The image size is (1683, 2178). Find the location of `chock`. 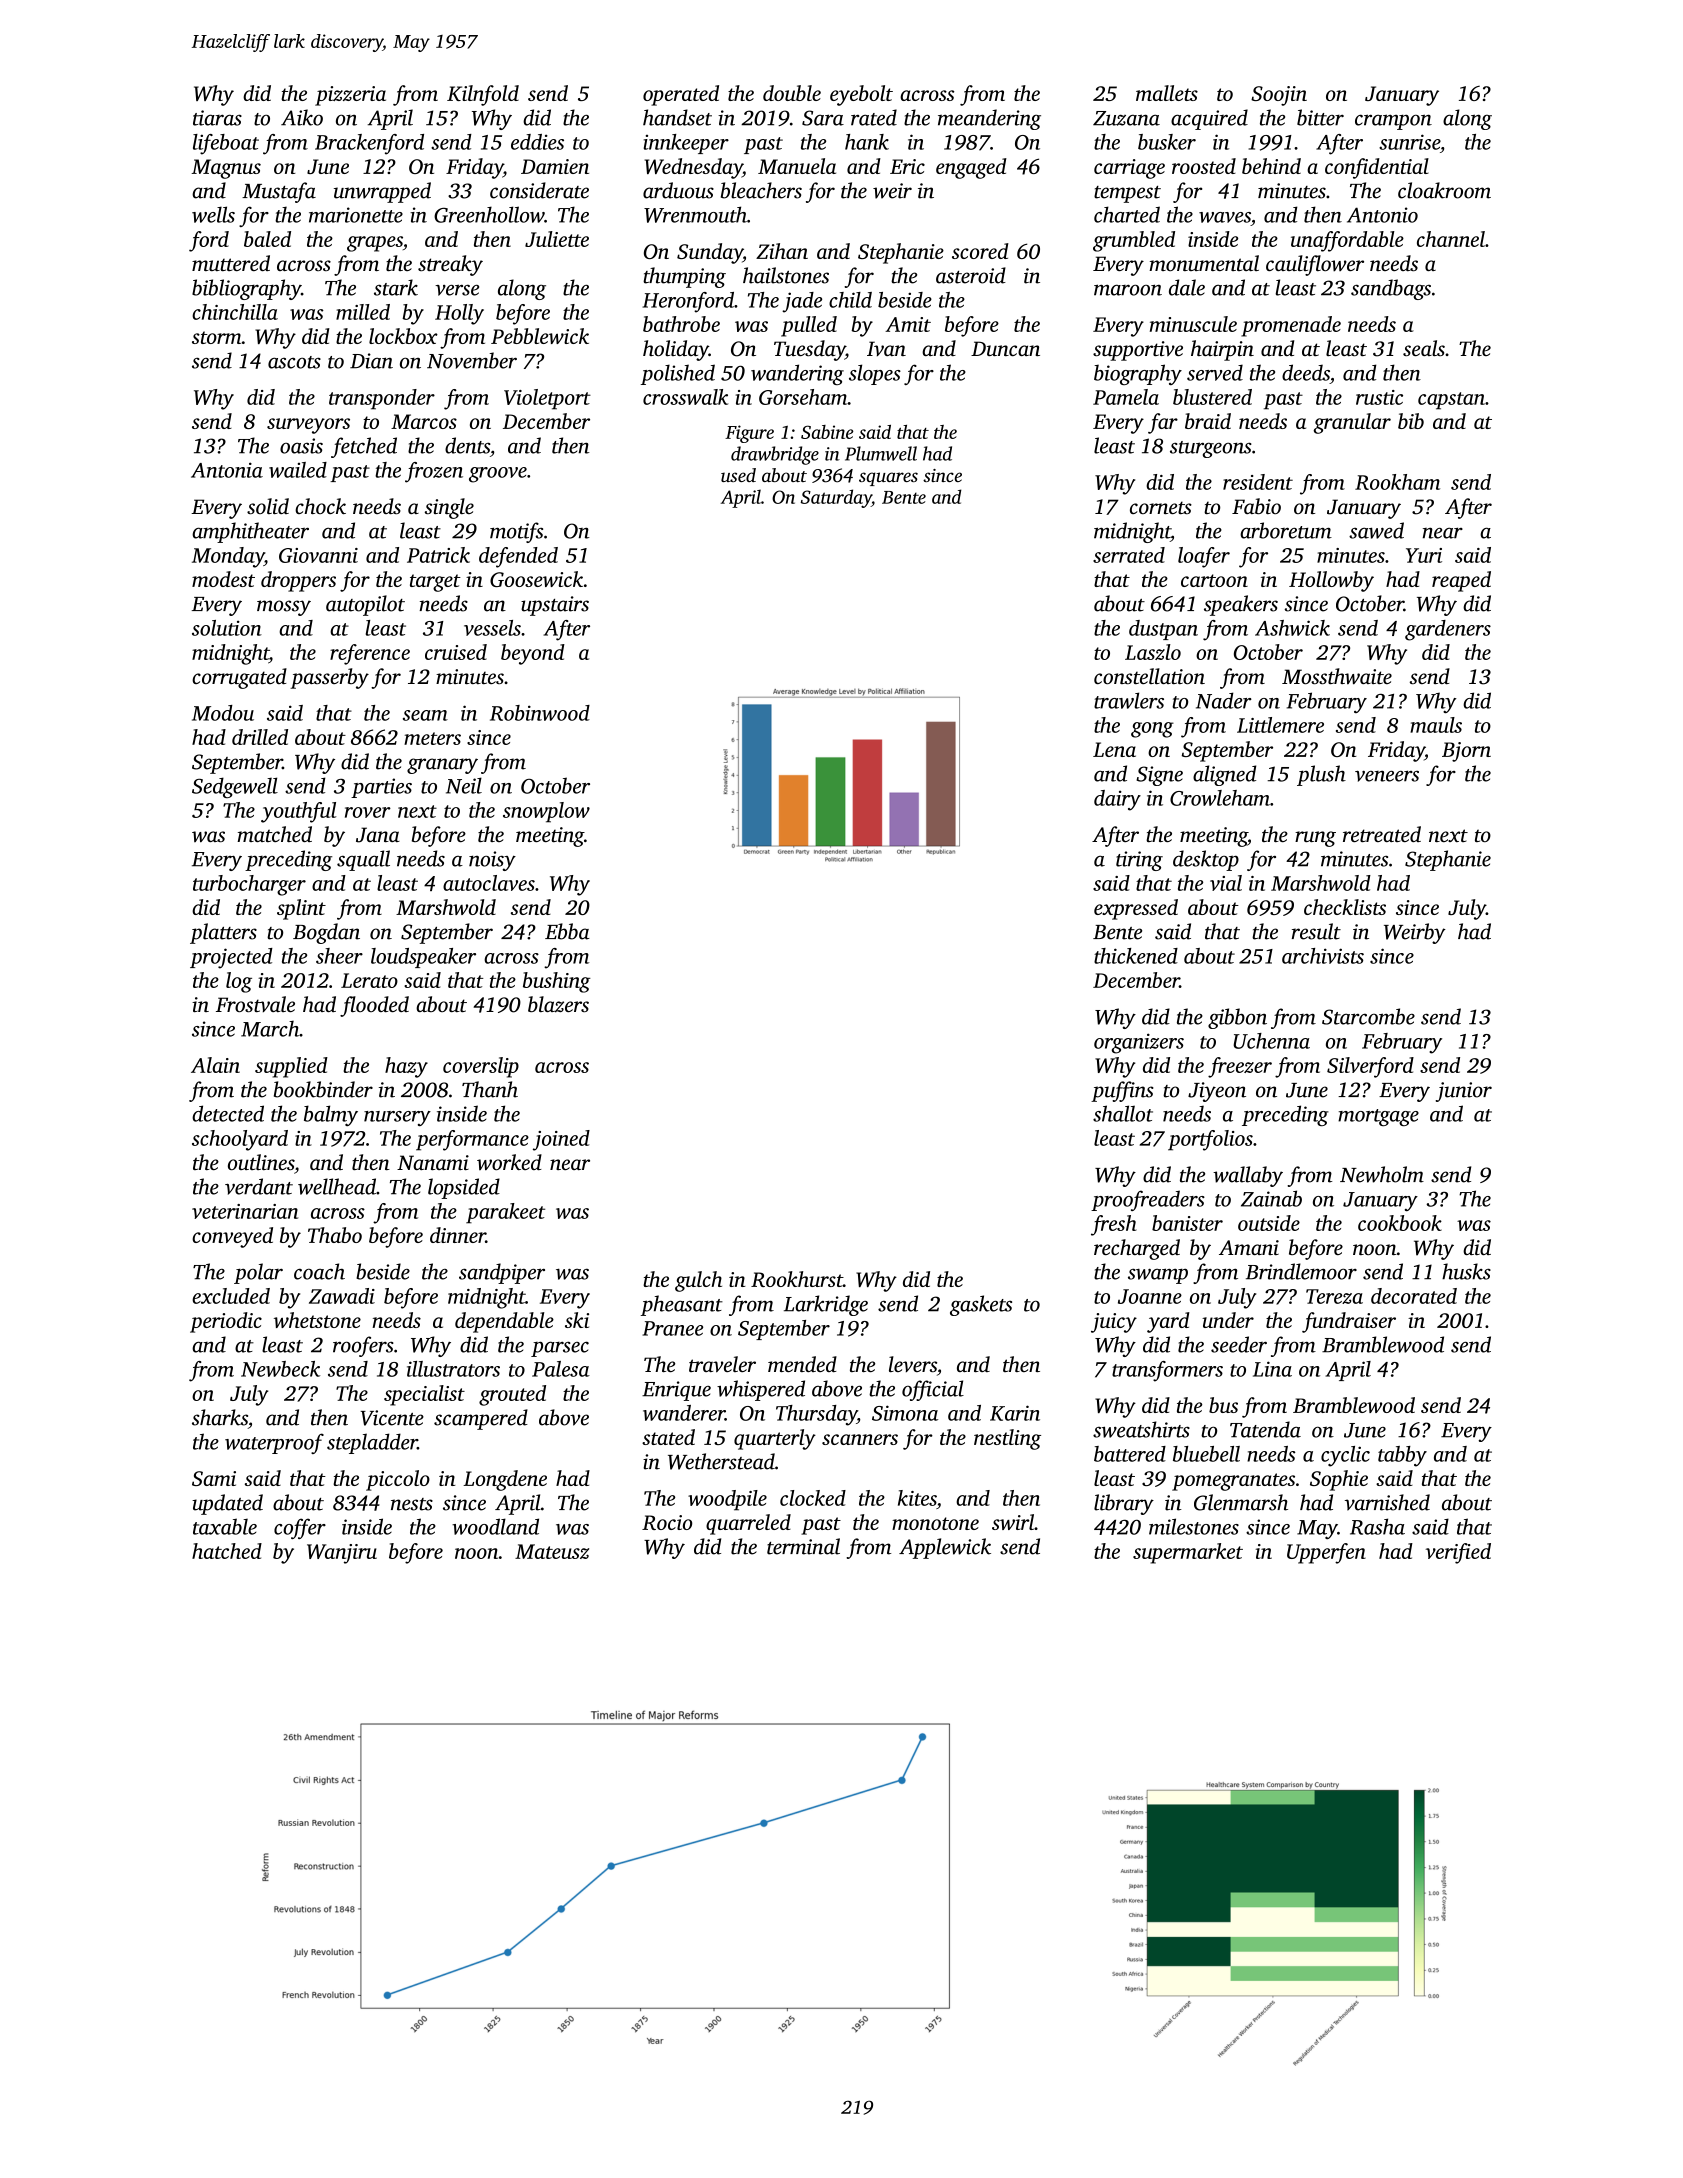

chock is located at coordinates (320, 506).
